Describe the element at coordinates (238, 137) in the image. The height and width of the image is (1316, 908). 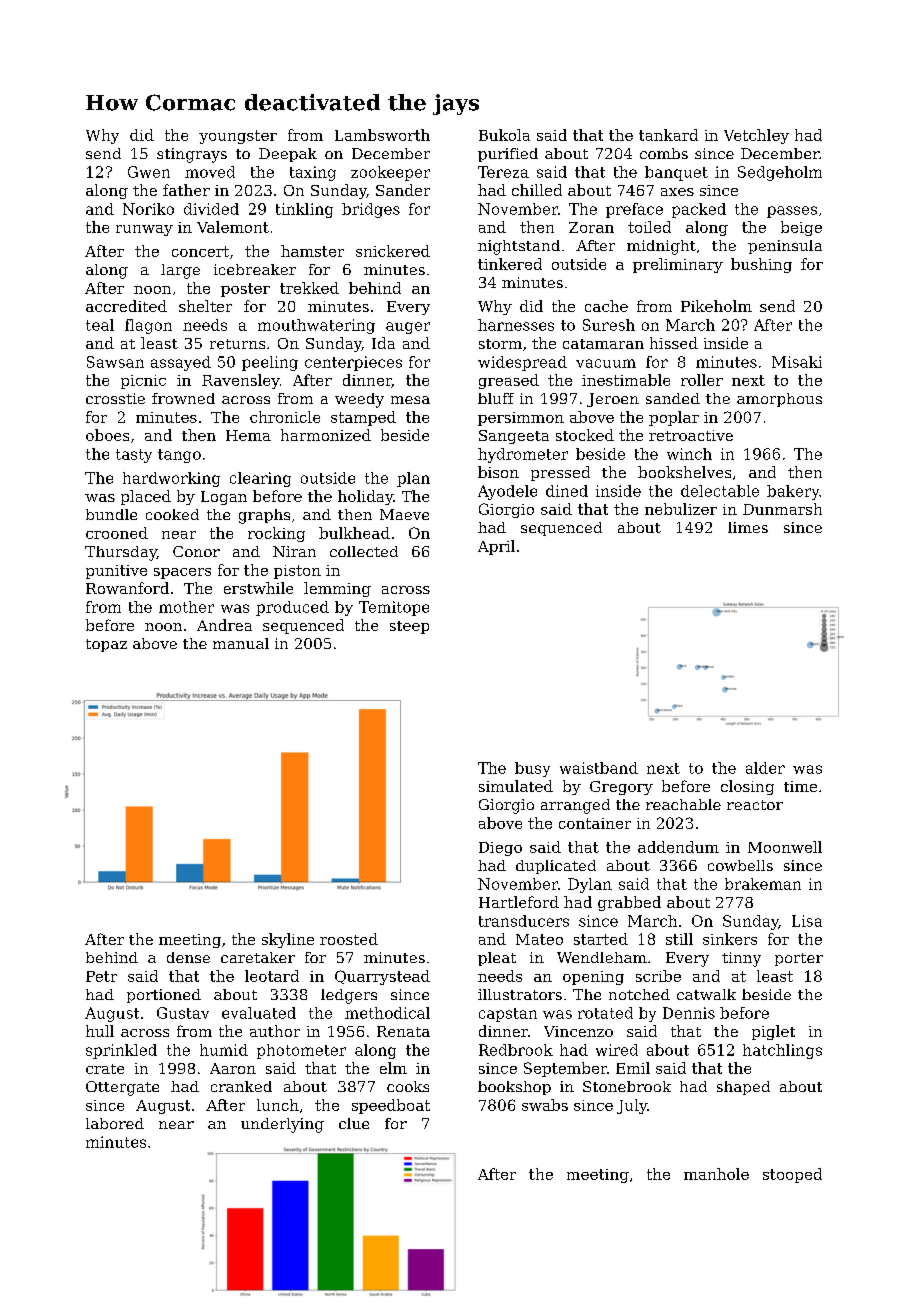
I see `youngster` at that location.
